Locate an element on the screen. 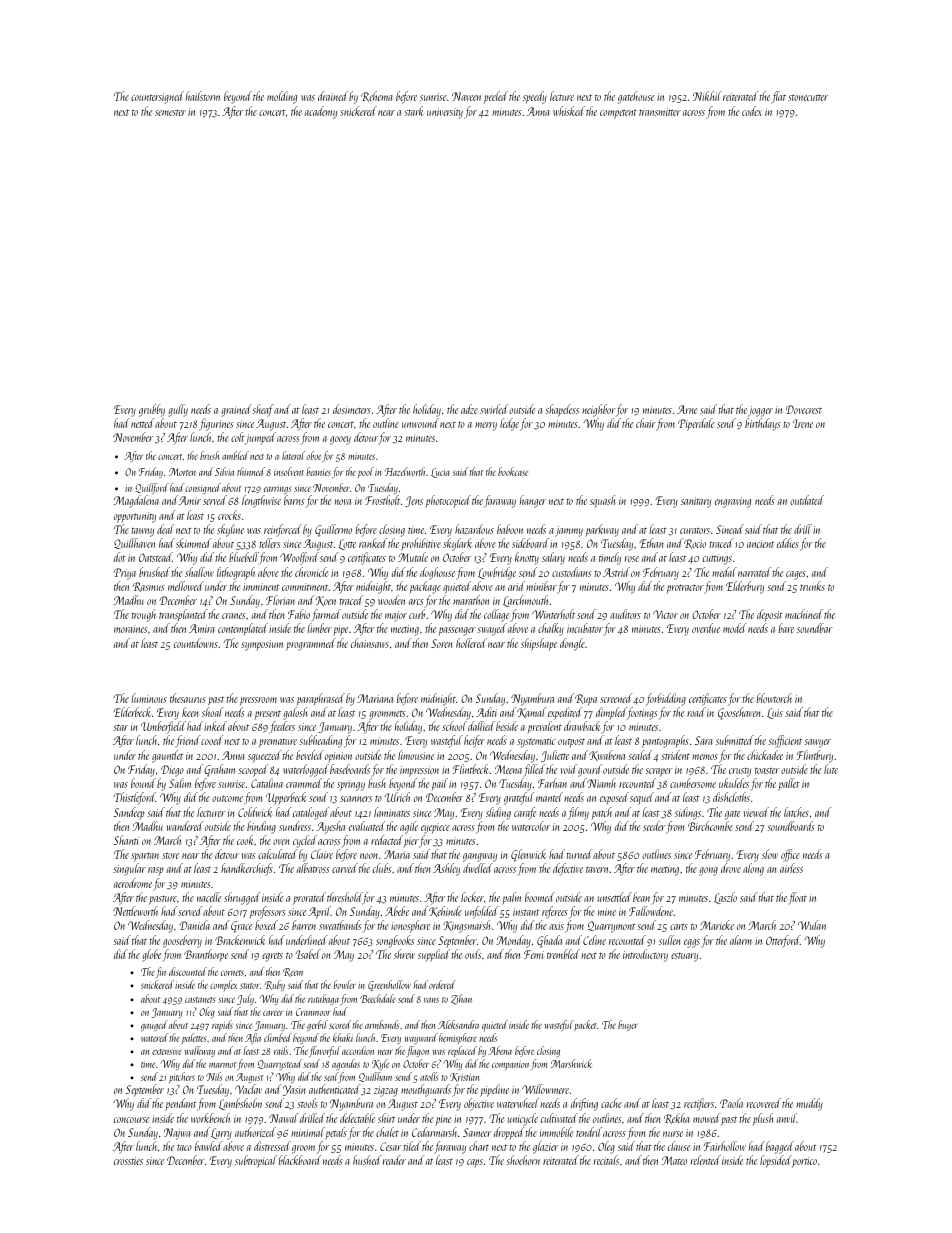 The height and width of the screenshot is (1233, 952). fin is located at coordinates (161, 972).
